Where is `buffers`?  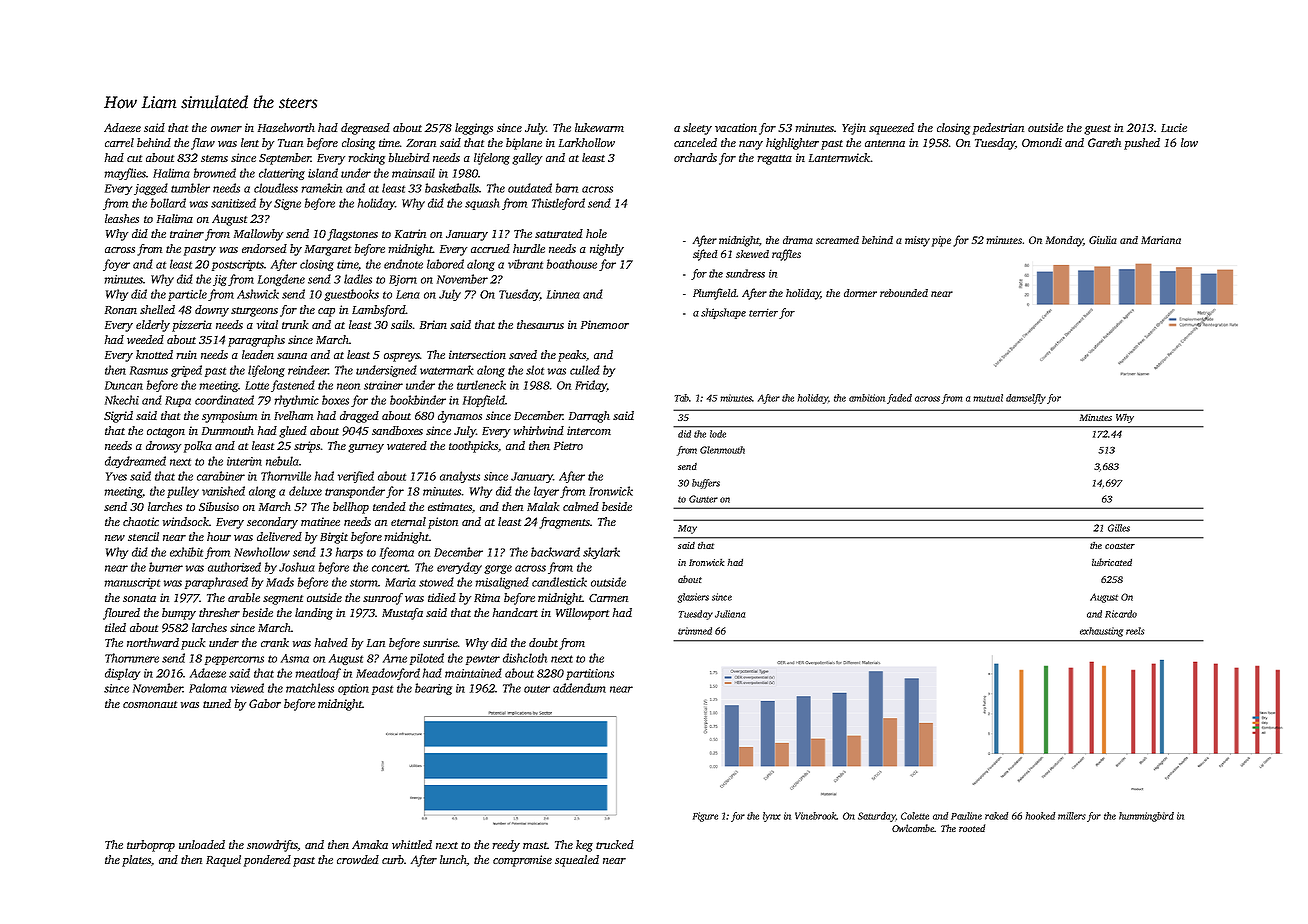 buffers is located at coordinates (706, 484).
